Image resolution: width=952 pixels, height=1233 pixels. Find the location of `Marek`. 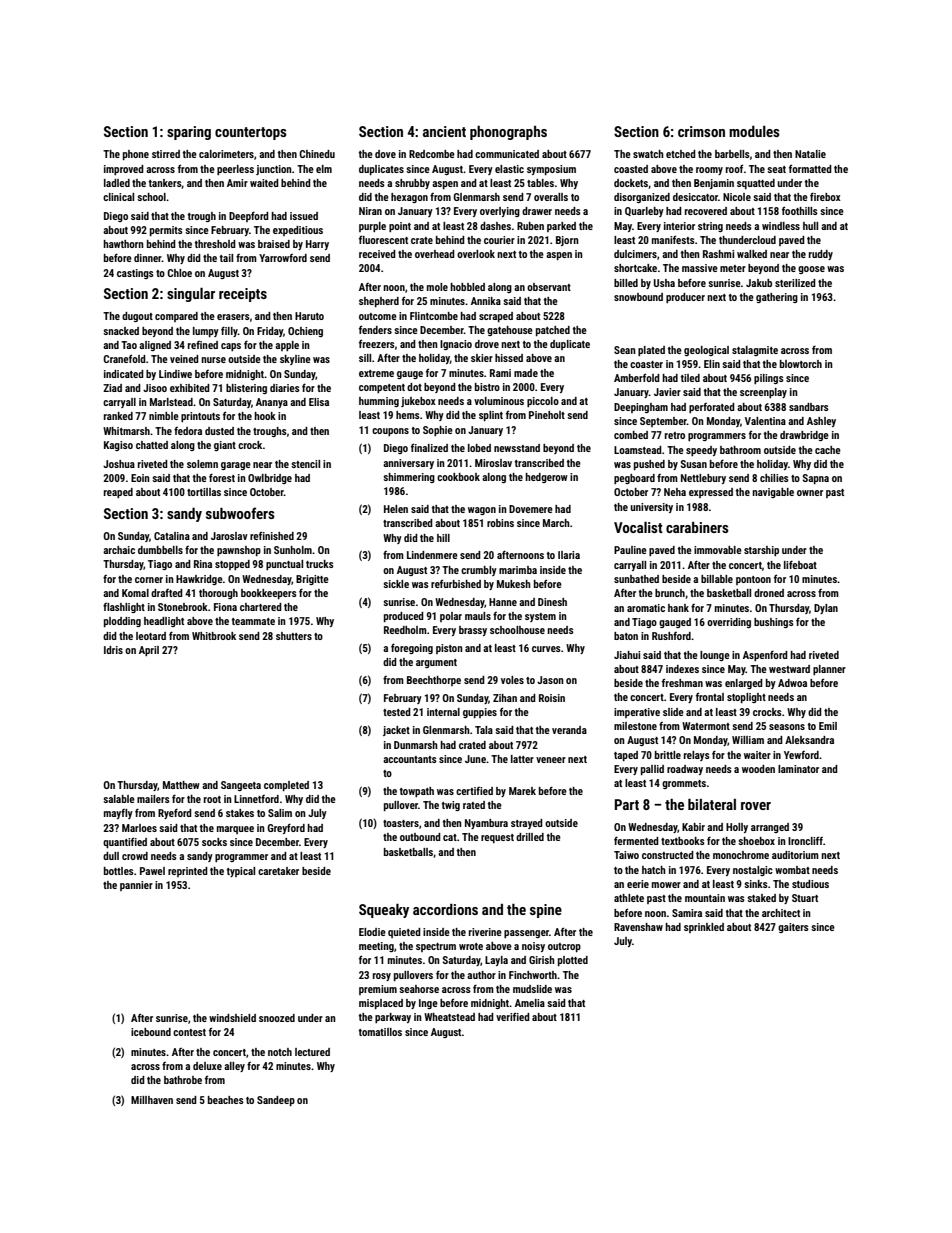

Marek is located at coordinates (522, 791).
